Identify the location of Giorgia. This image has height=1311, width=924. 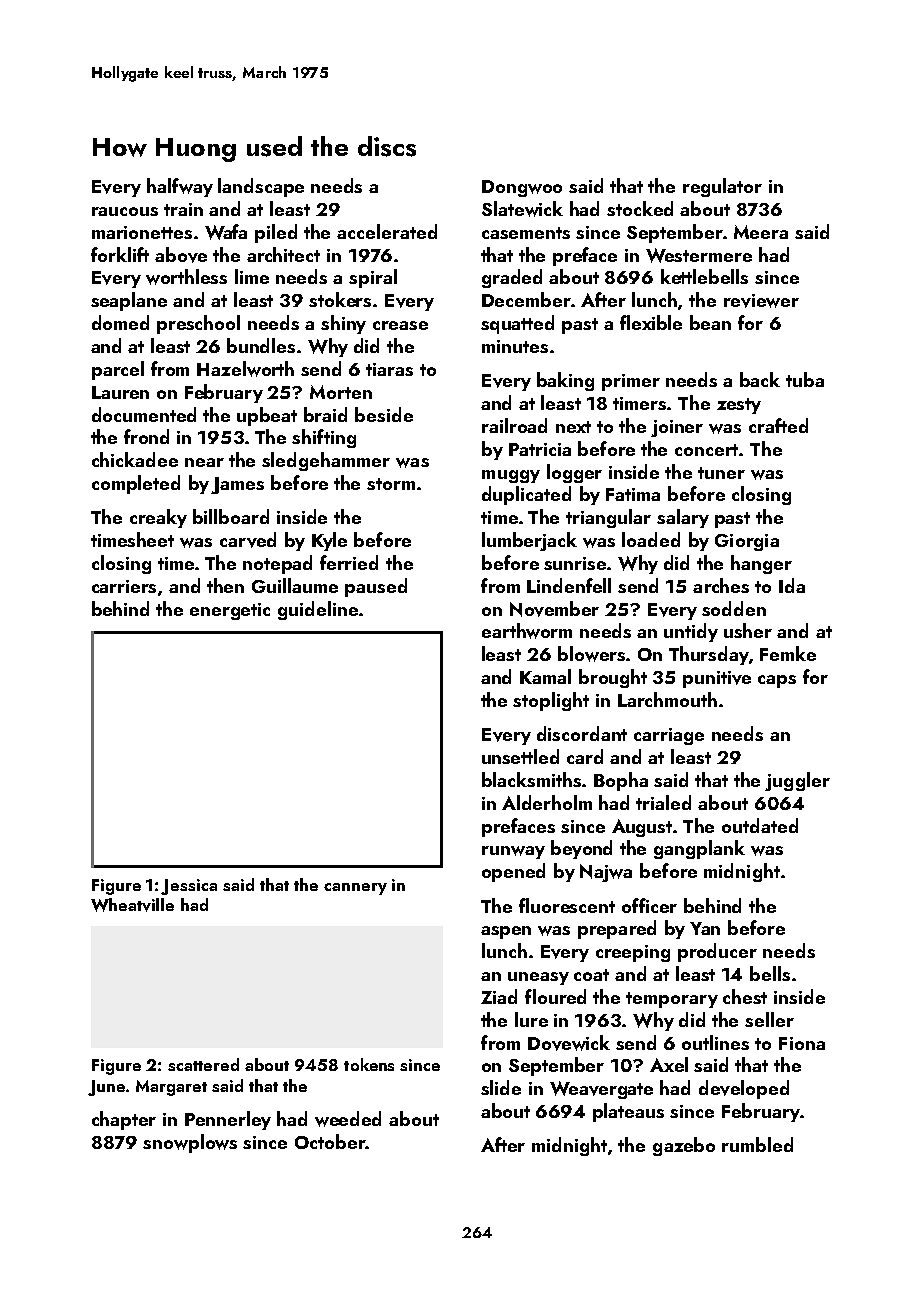
(747, 542).
